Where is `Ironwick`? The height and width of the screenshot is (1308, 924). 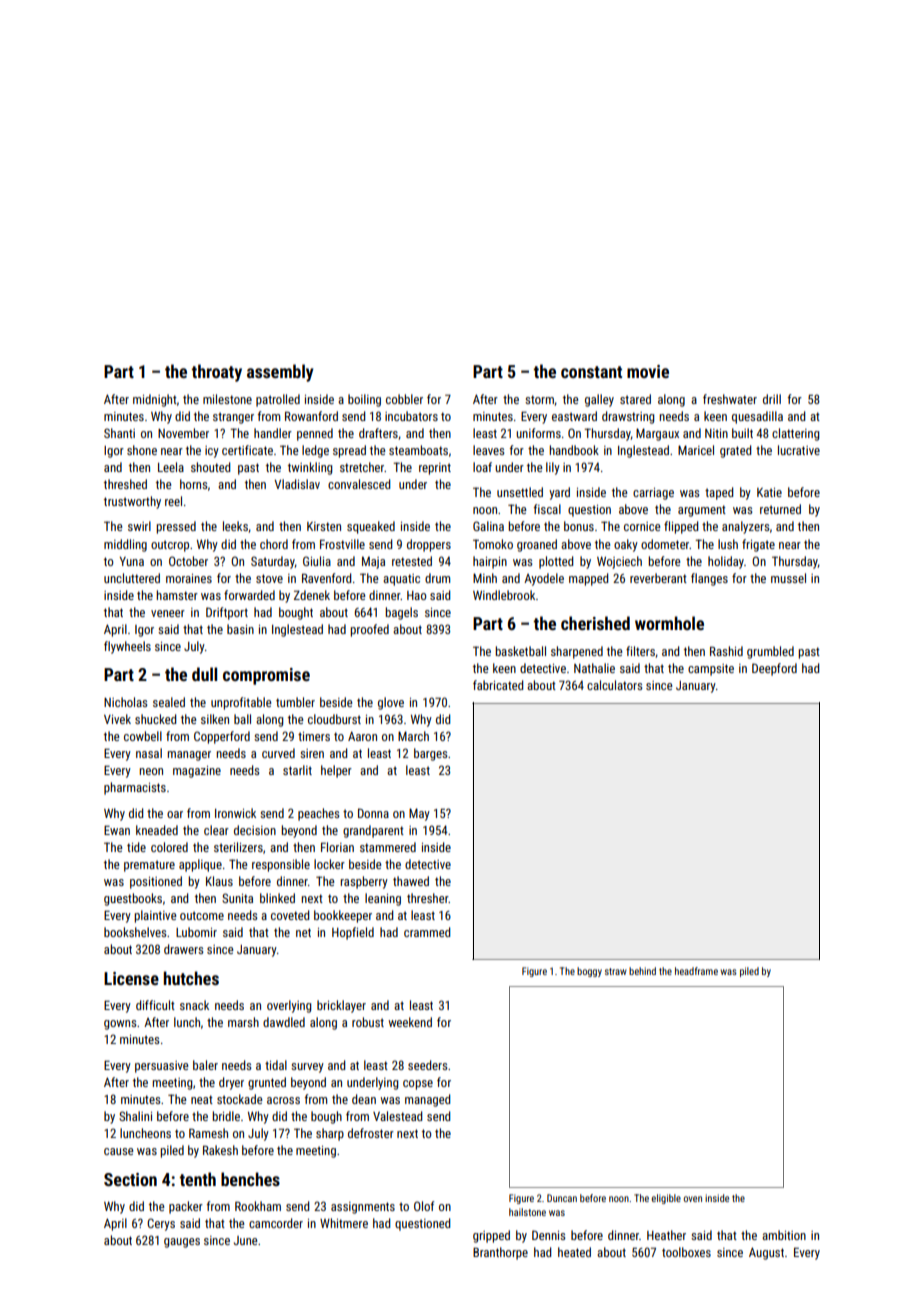 Ironwick is located at coordinates (235, 813).
